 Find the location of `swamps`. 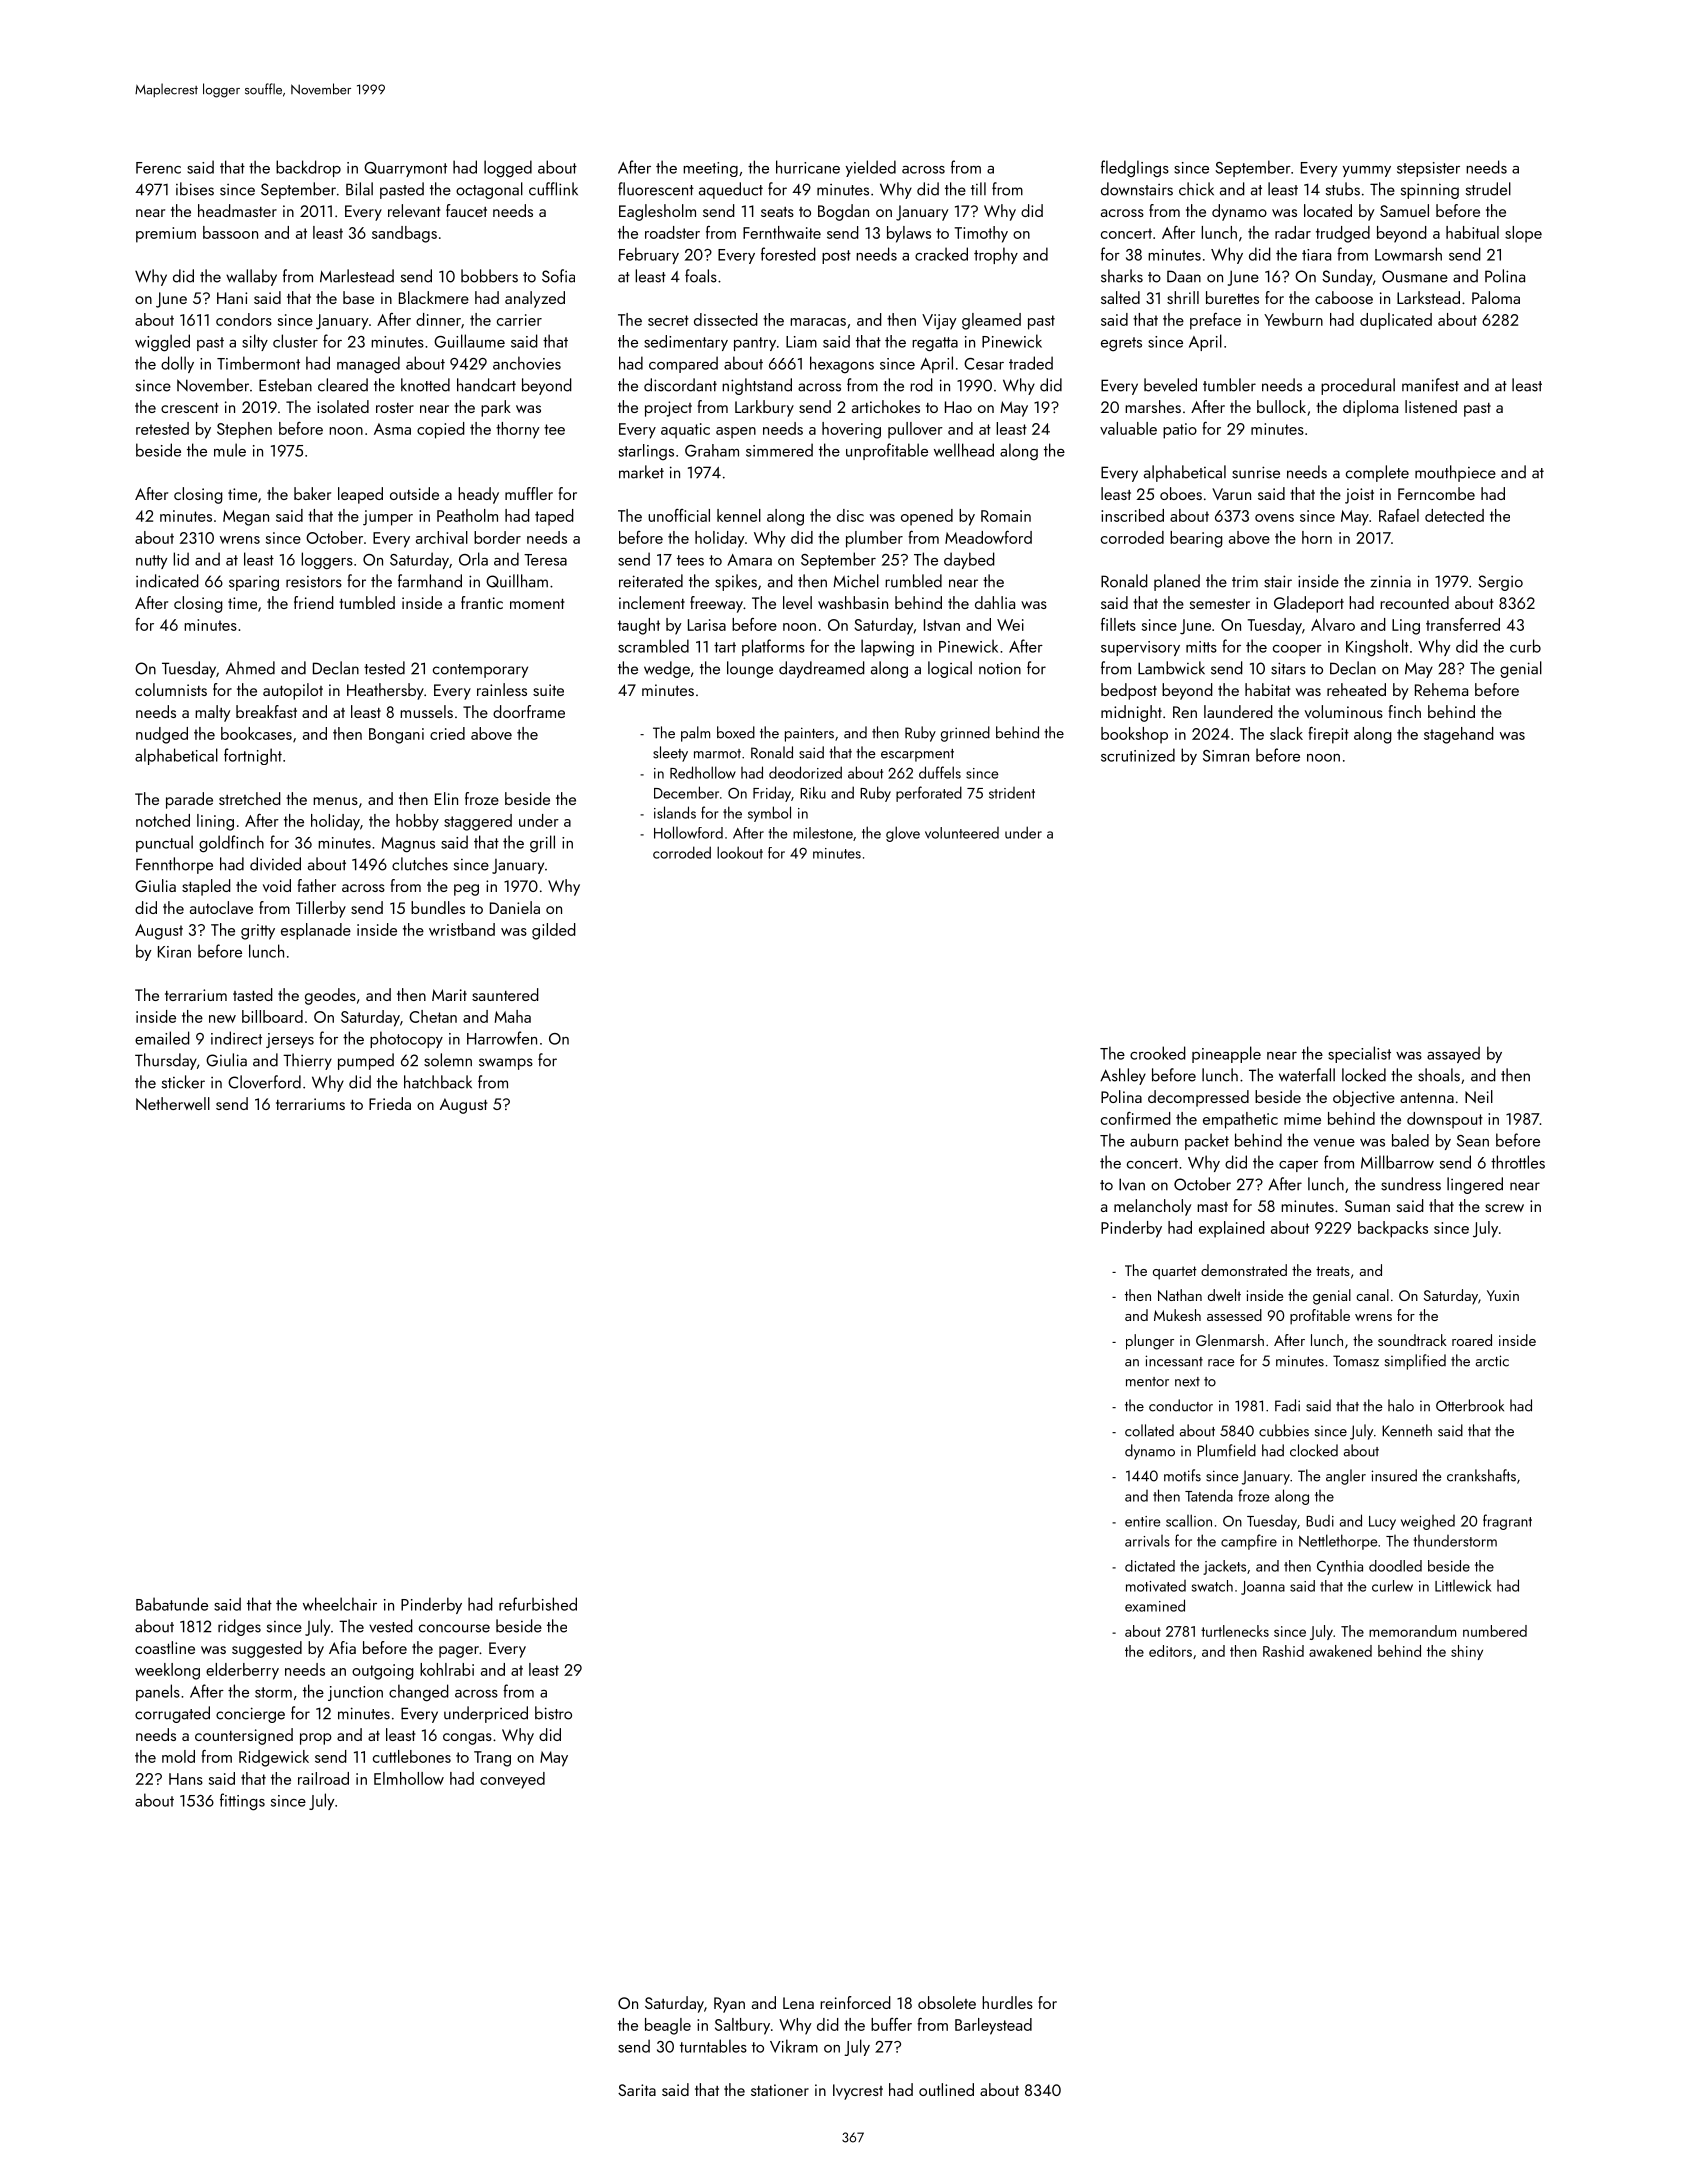

swamps is located at coordinates (506, 1064).
